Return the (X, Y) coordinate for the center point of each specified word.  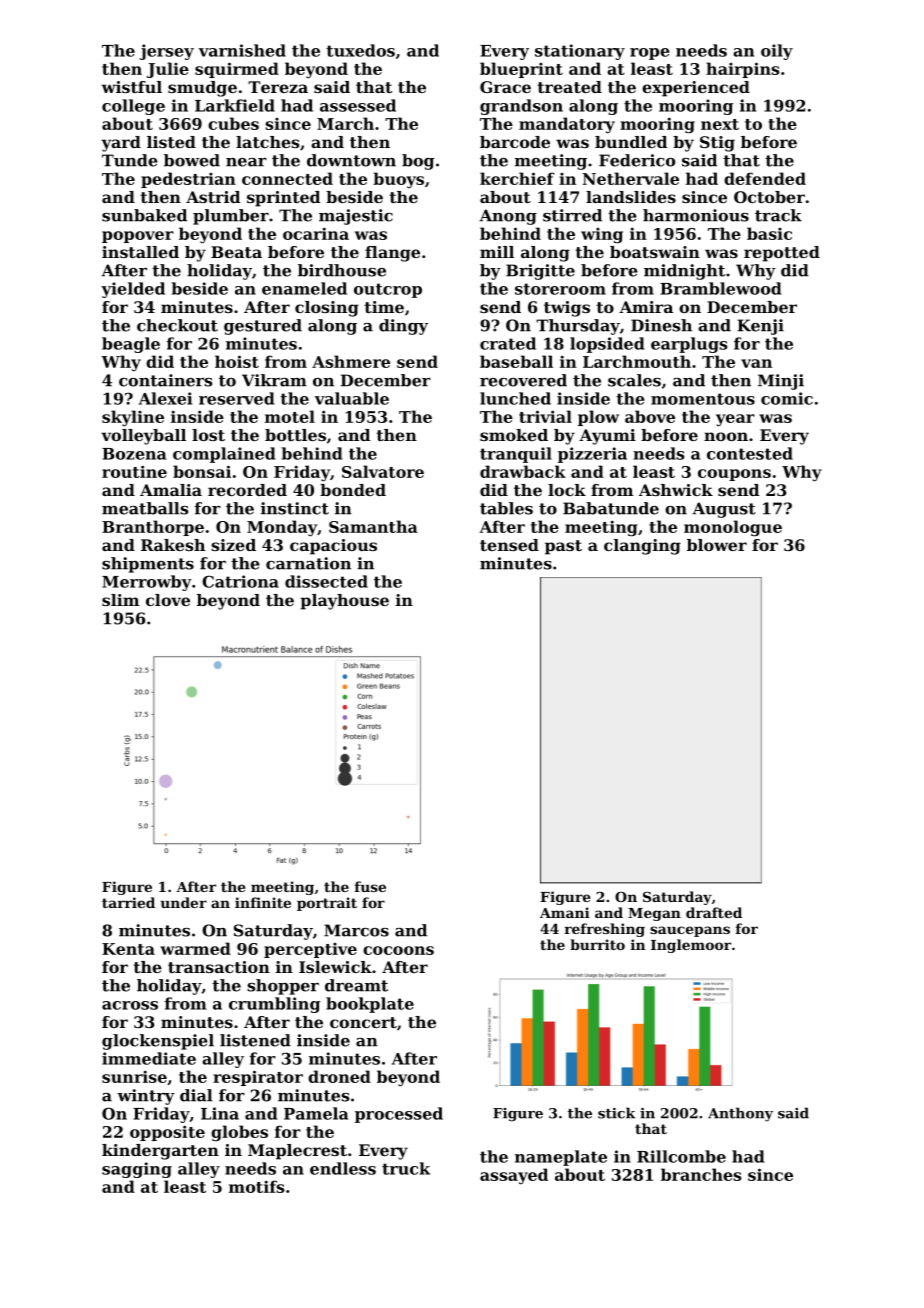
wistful (131, 87)
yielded (133, 290)
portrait (327, 904)
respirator (258, 1078)
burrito (597, 944)
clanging (642, 547)
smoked (514, 435)
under (183, 902)
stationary (580, 52)
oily (777, 52)
